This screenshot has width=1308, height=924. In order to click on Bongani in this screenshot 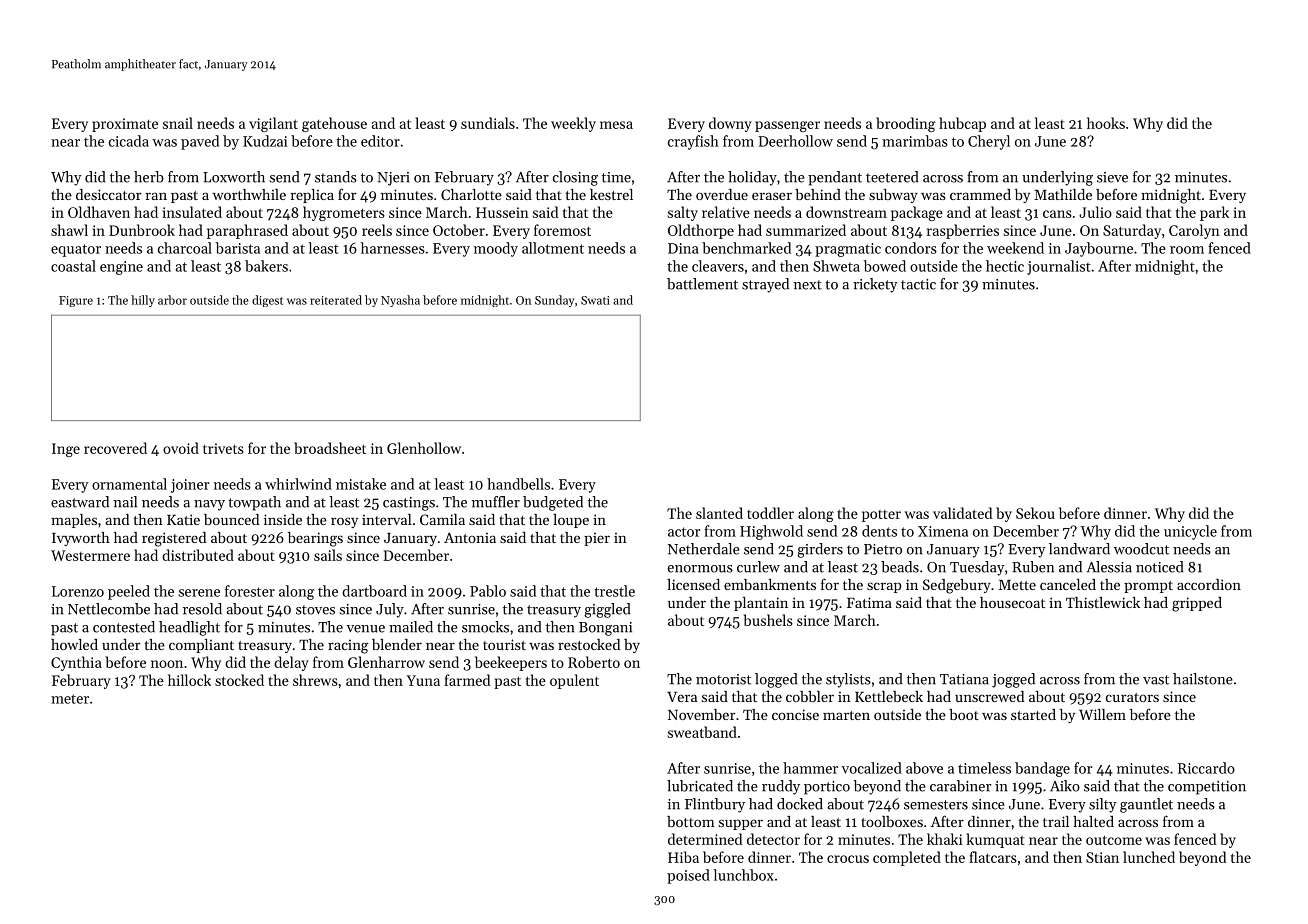, I will do `click(605, 629)`.
